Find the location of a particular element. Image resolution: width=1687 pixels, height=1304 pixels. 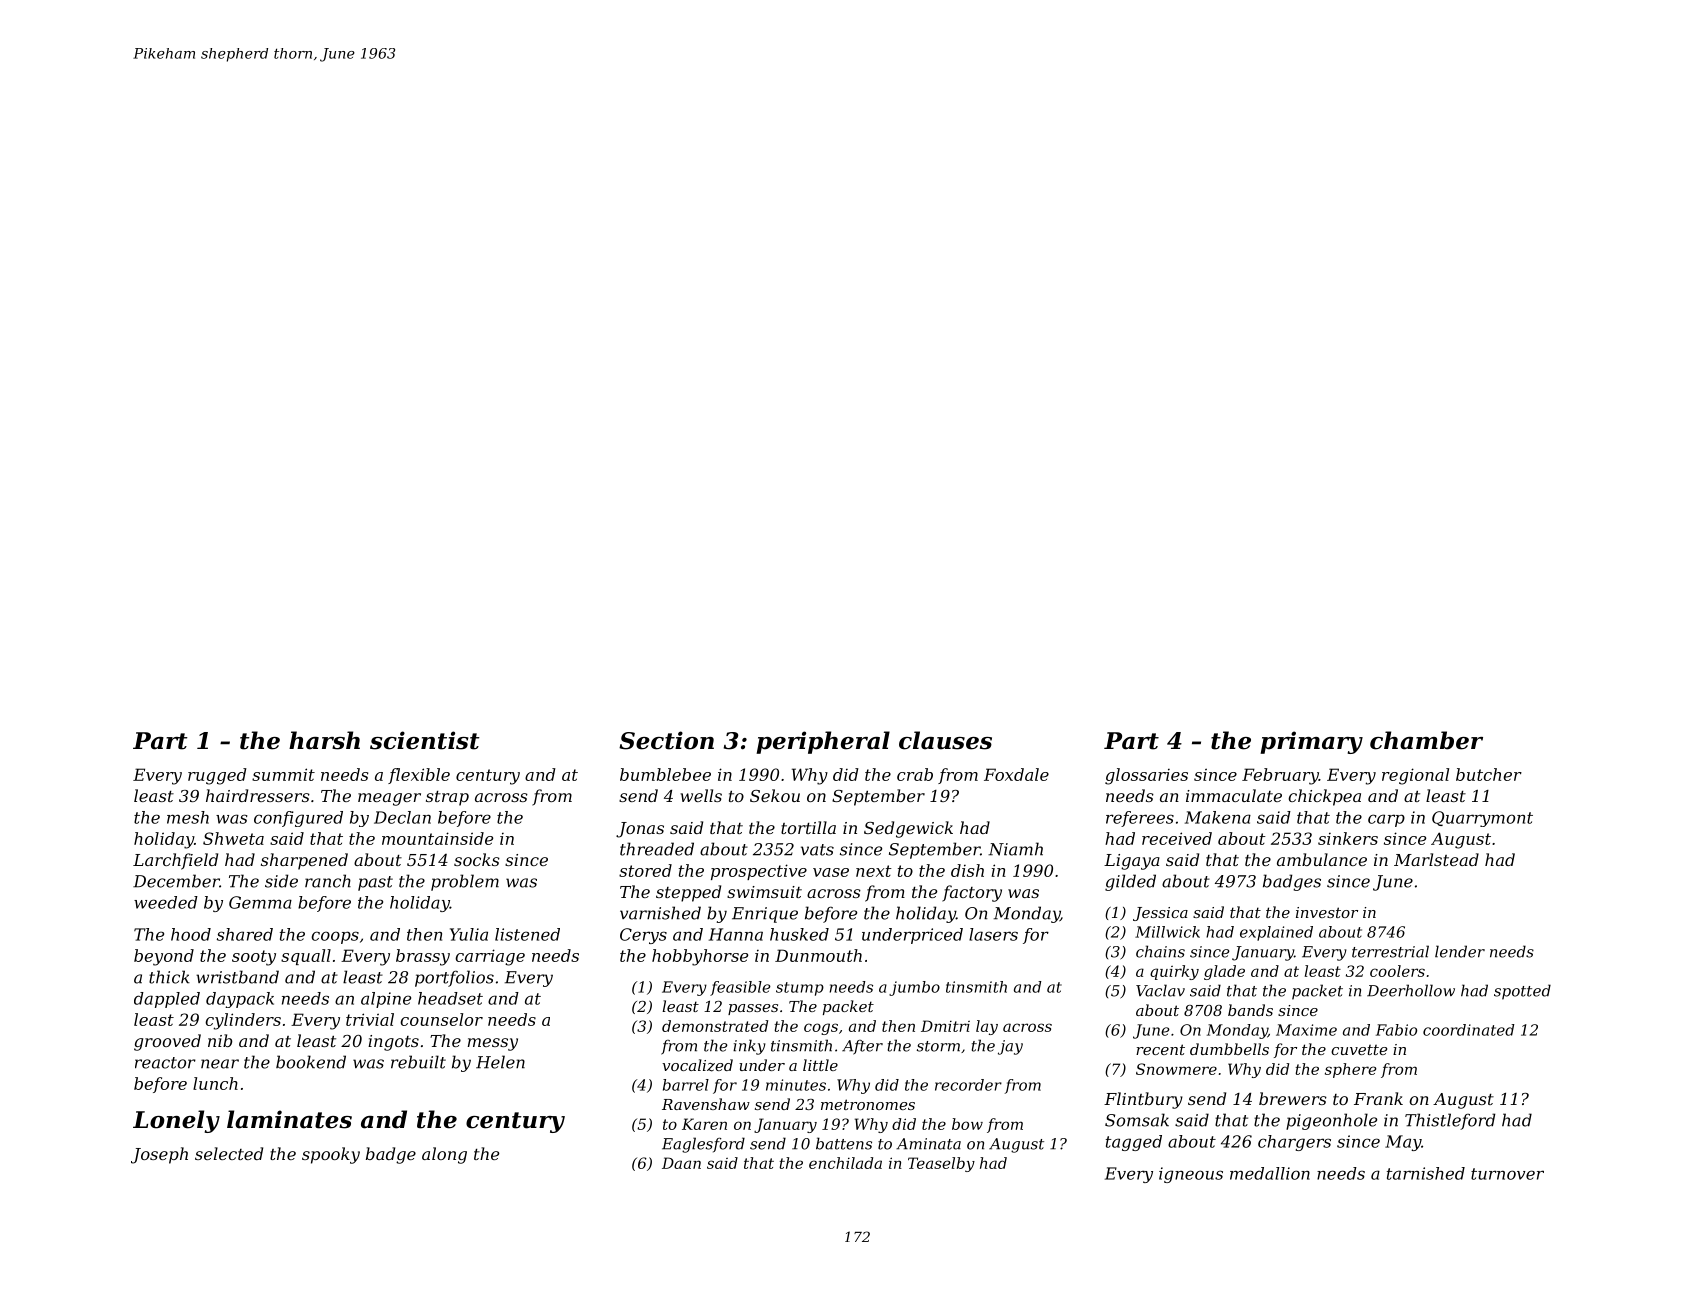

Joseph is located at coordinates (159, 1155).
